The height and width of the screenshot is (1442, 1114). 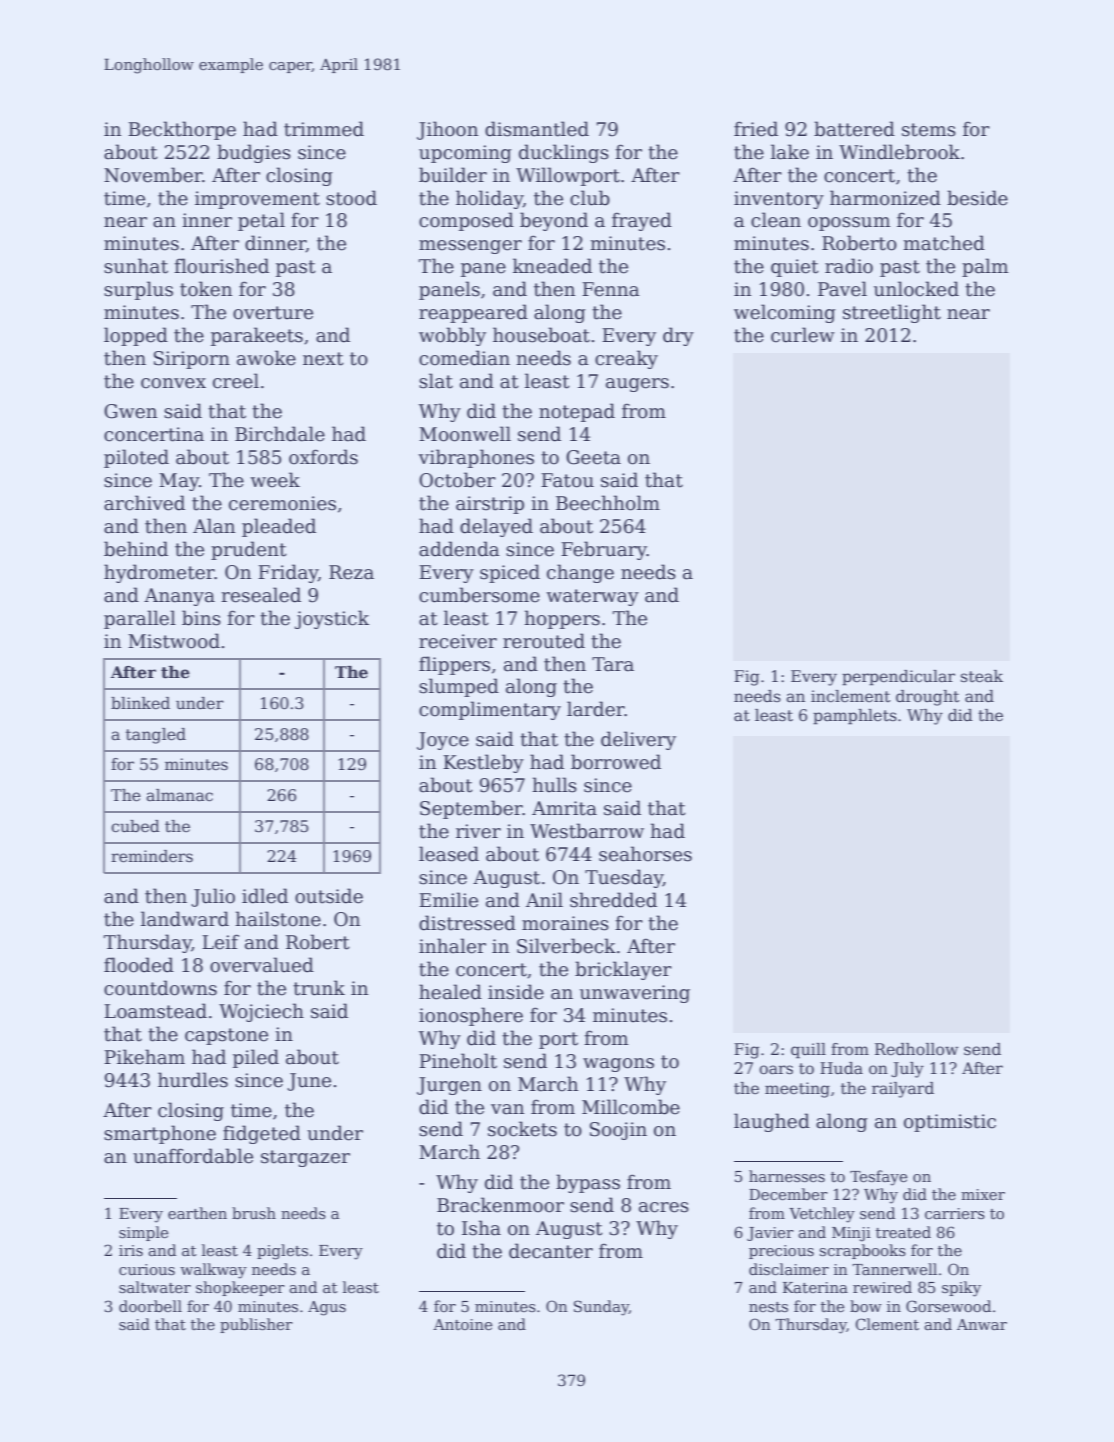 I want to click on pamphlets, so click(x=855, y=717).
